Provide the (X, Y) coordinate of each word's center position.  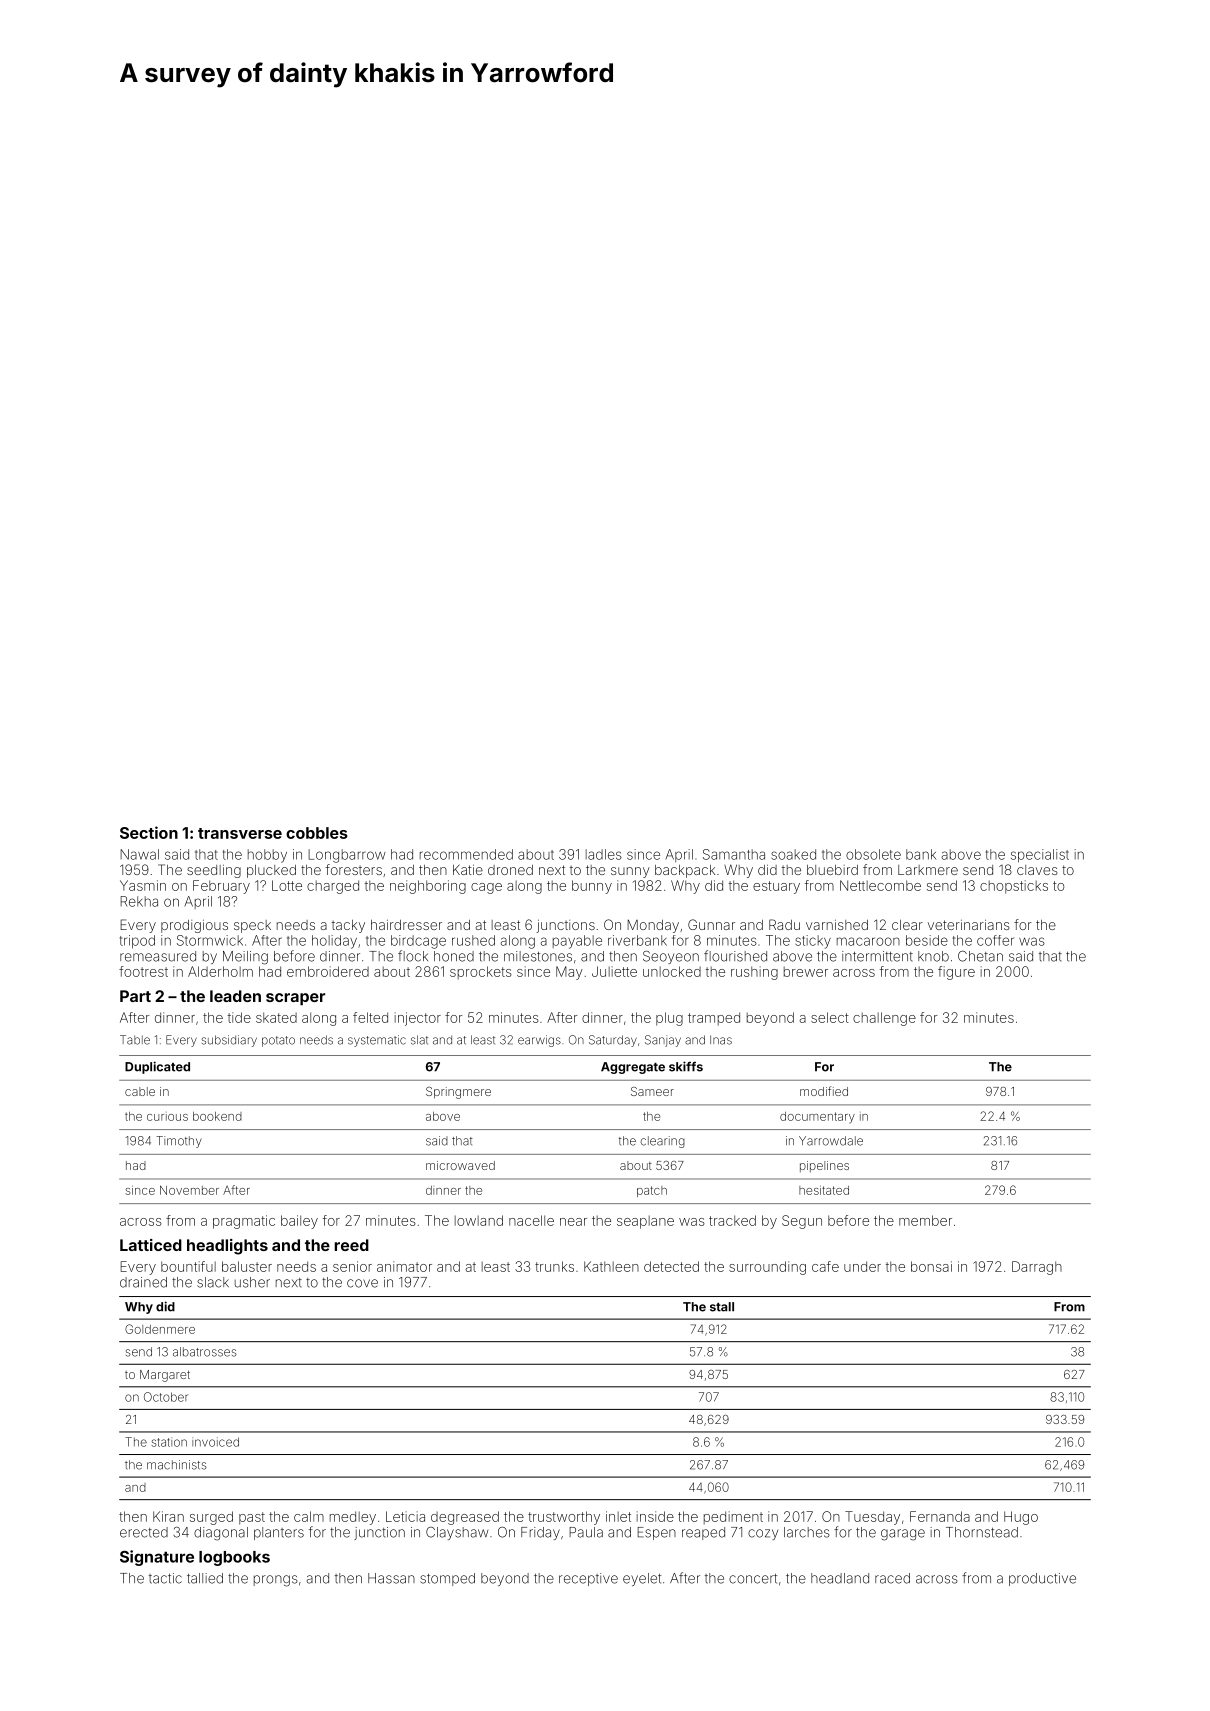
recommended (466, 854)
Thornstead (982, 1532)
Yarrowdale (831, 1141)
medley (353, 1518)
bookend (217, 1116)
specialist (1040, 856)
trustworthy (564, 1518)
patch (652, 1191)
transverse (240, 833)
